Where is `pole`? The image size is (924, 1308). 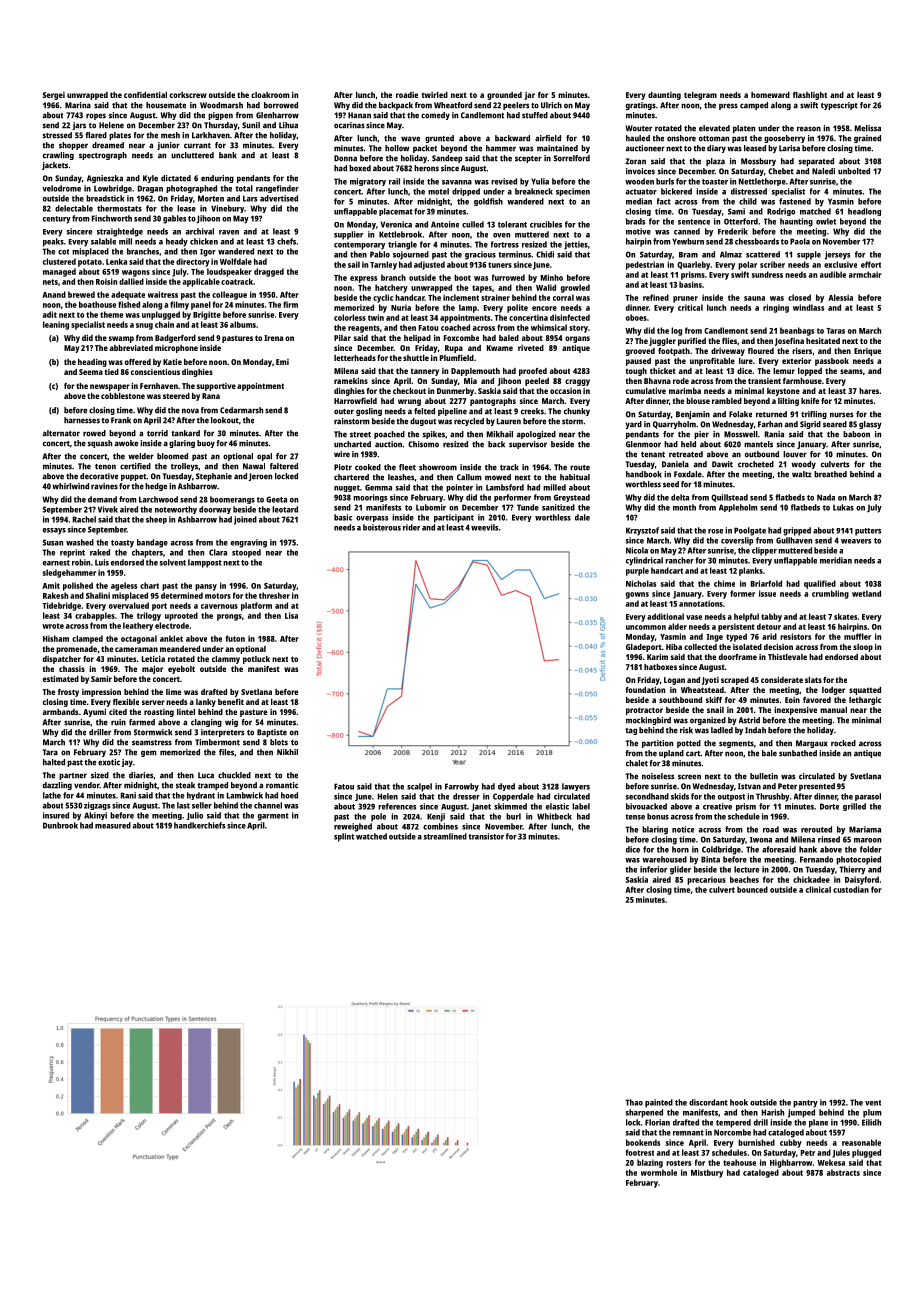
pole is located at coordinates (378, 817).
